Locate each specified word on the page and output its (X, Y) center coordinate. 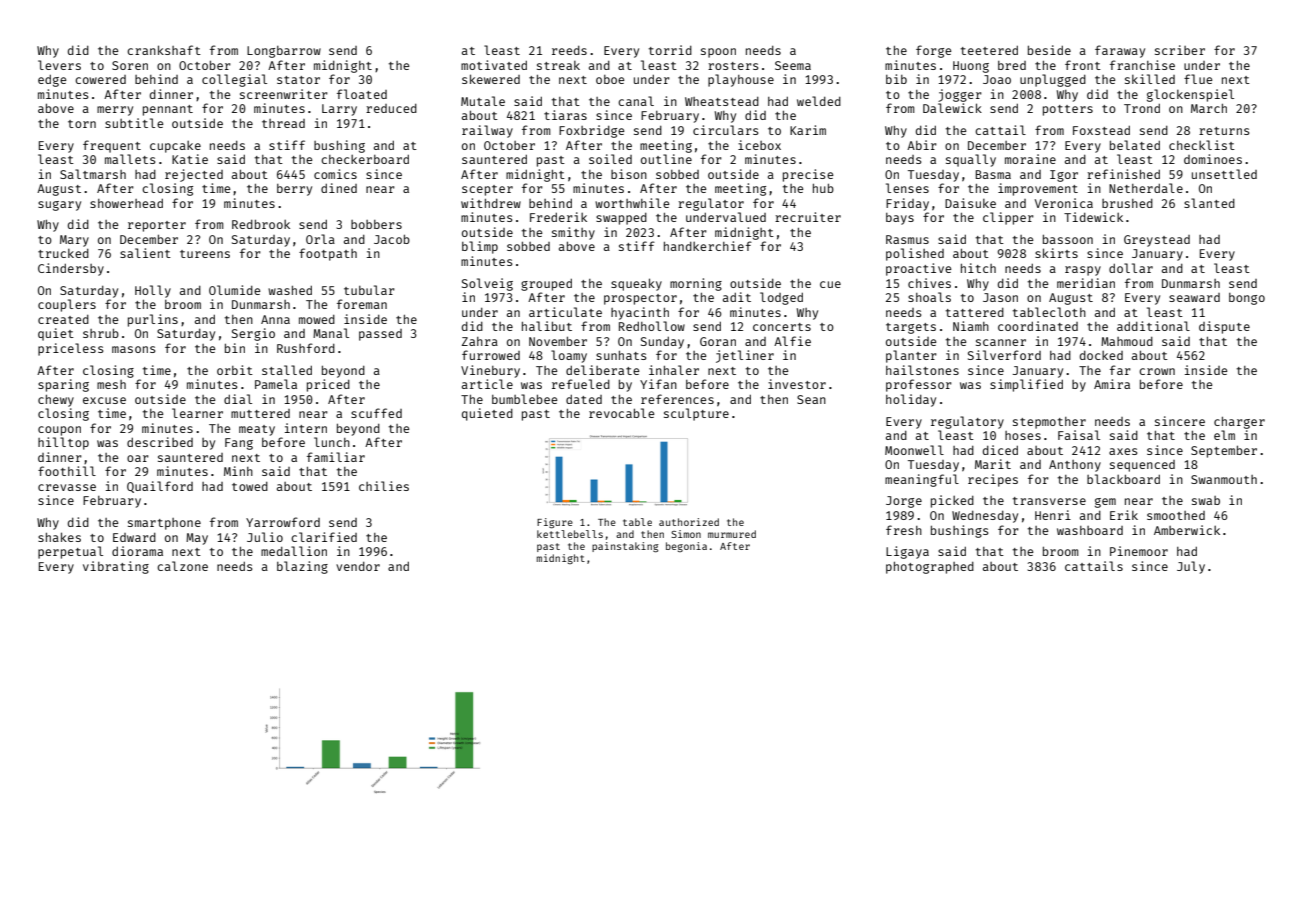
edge (52, 81)
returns (1224, 131)
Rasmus (907, 239)
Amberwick (1187, 530)
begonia (686, 547)
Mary (74, 241)
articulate (565, 312)
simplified (1026, 385)
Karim (808, 130)
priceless (71, 349)
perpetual (70, 552)
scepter (487, 190)
